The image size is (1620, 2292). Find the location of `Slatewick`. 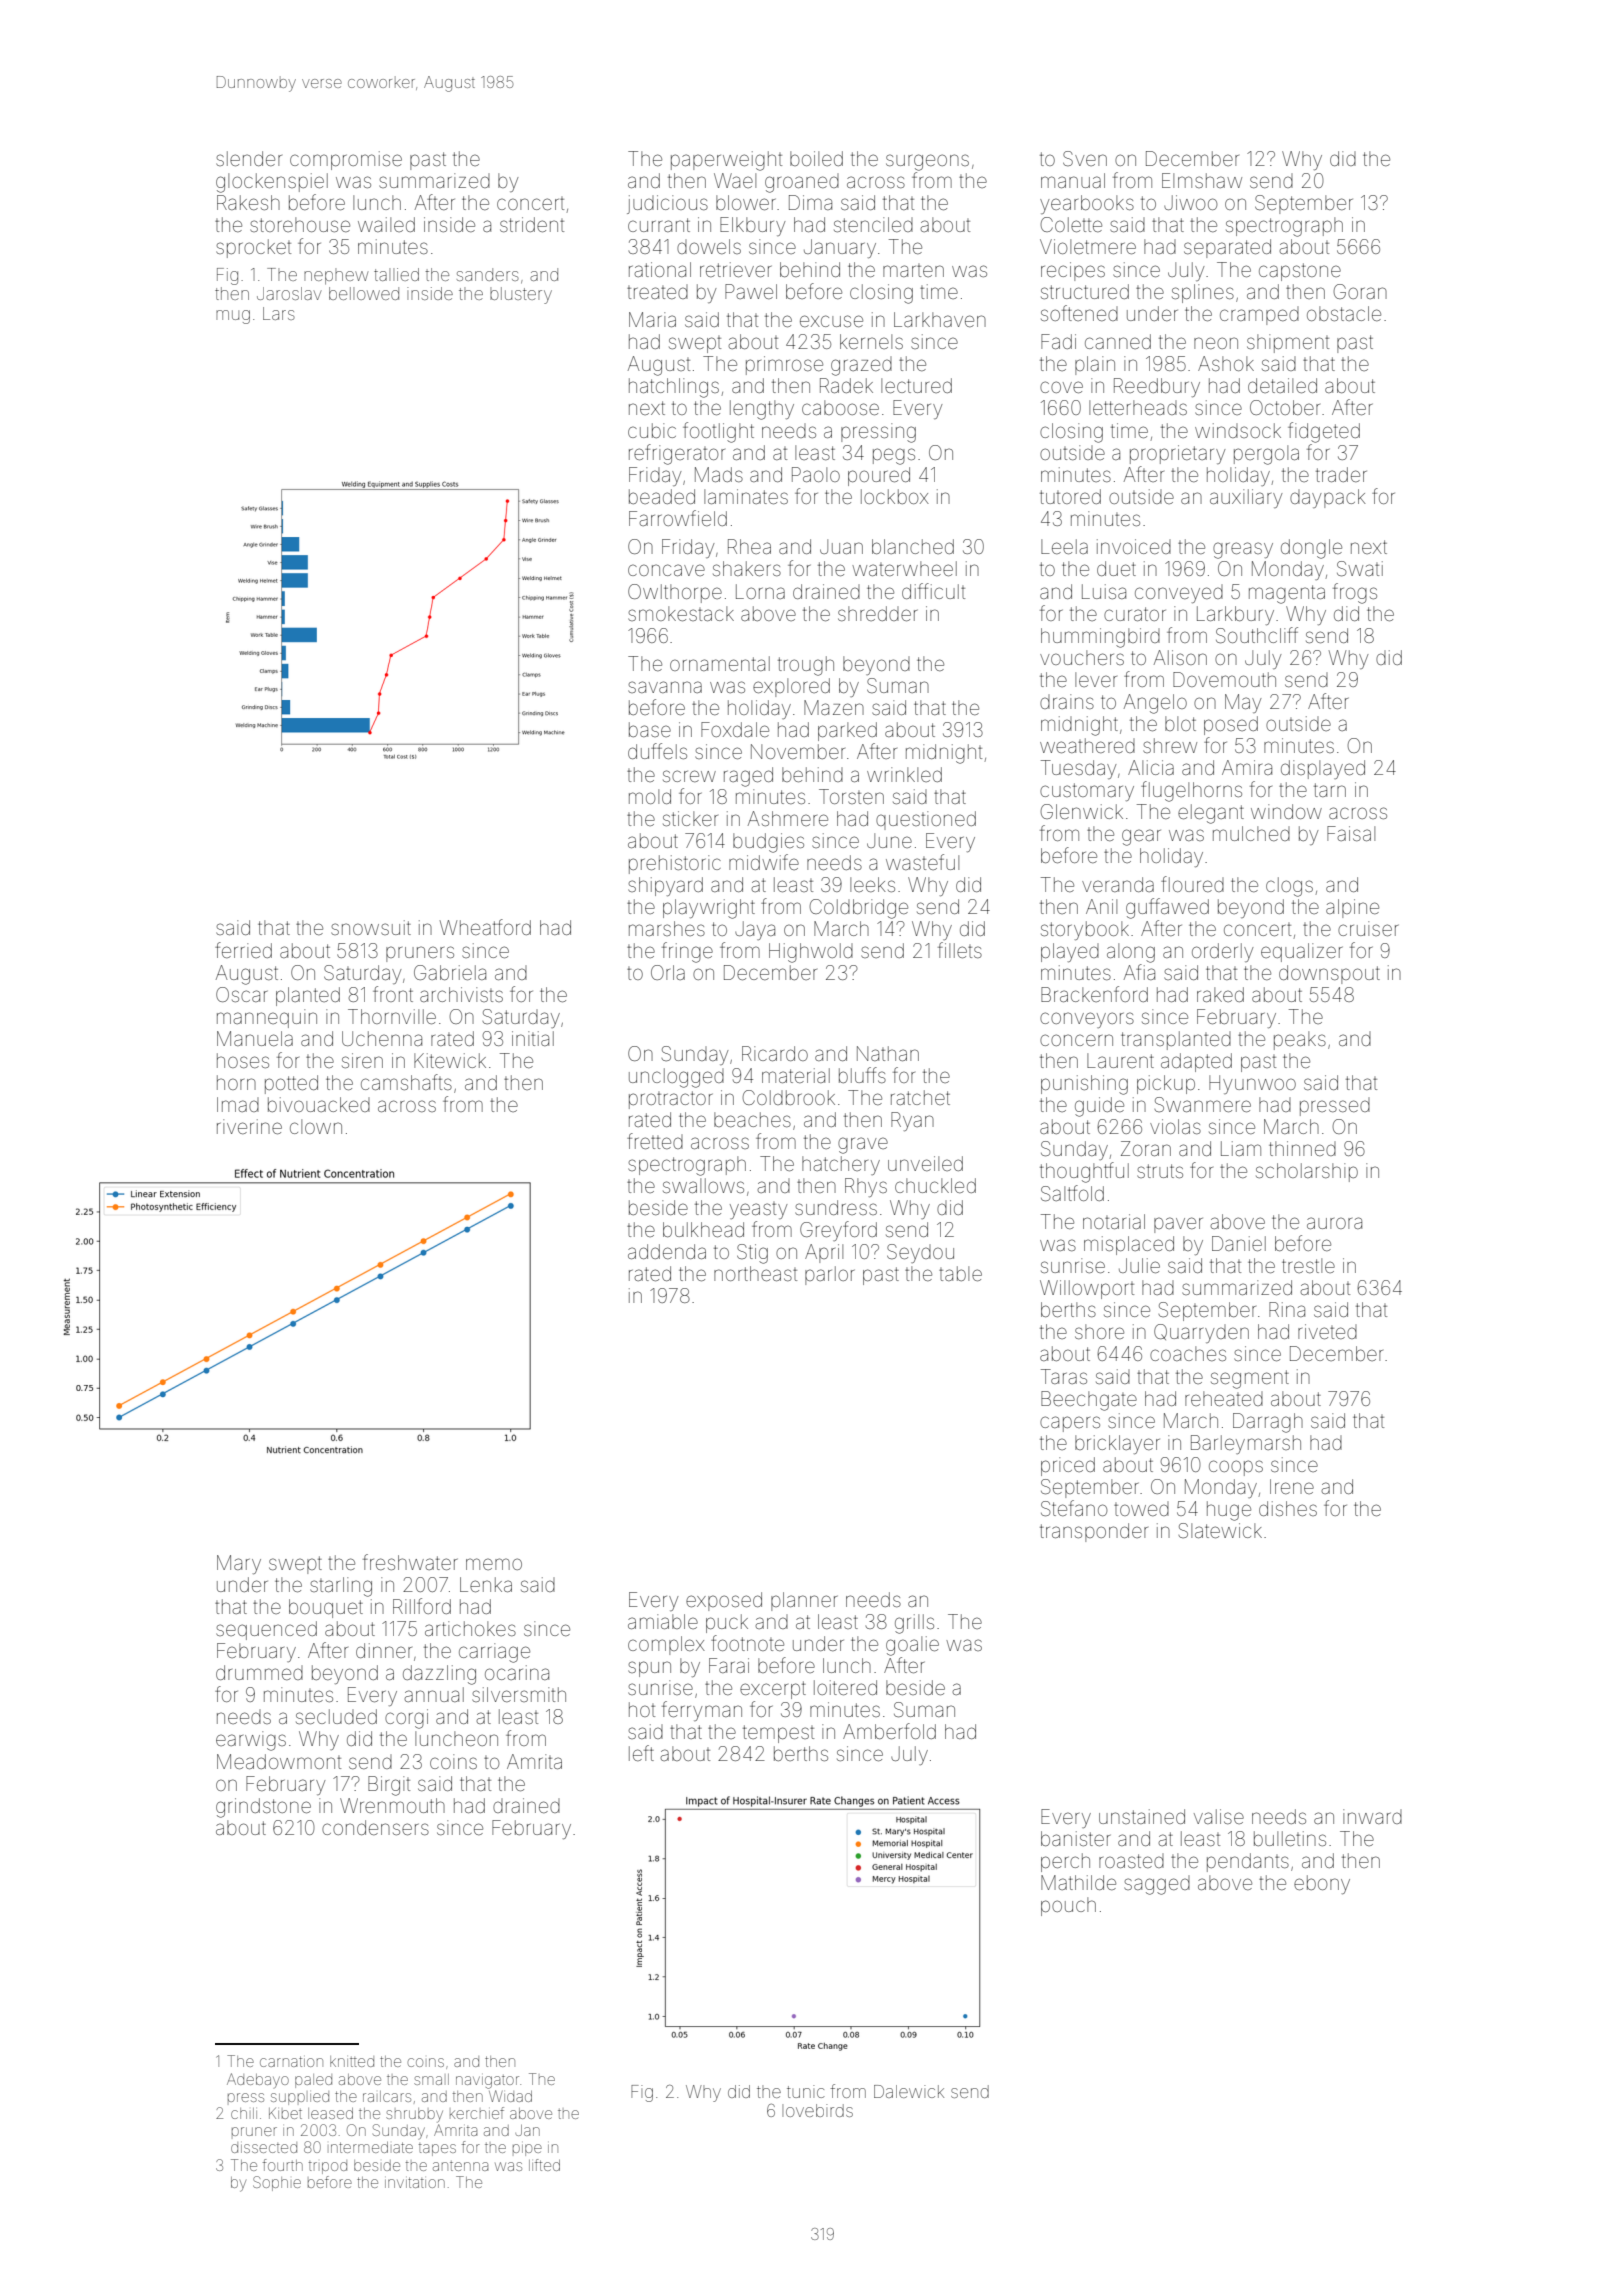

Slatewick is located at coordinates (1220, 1530).
